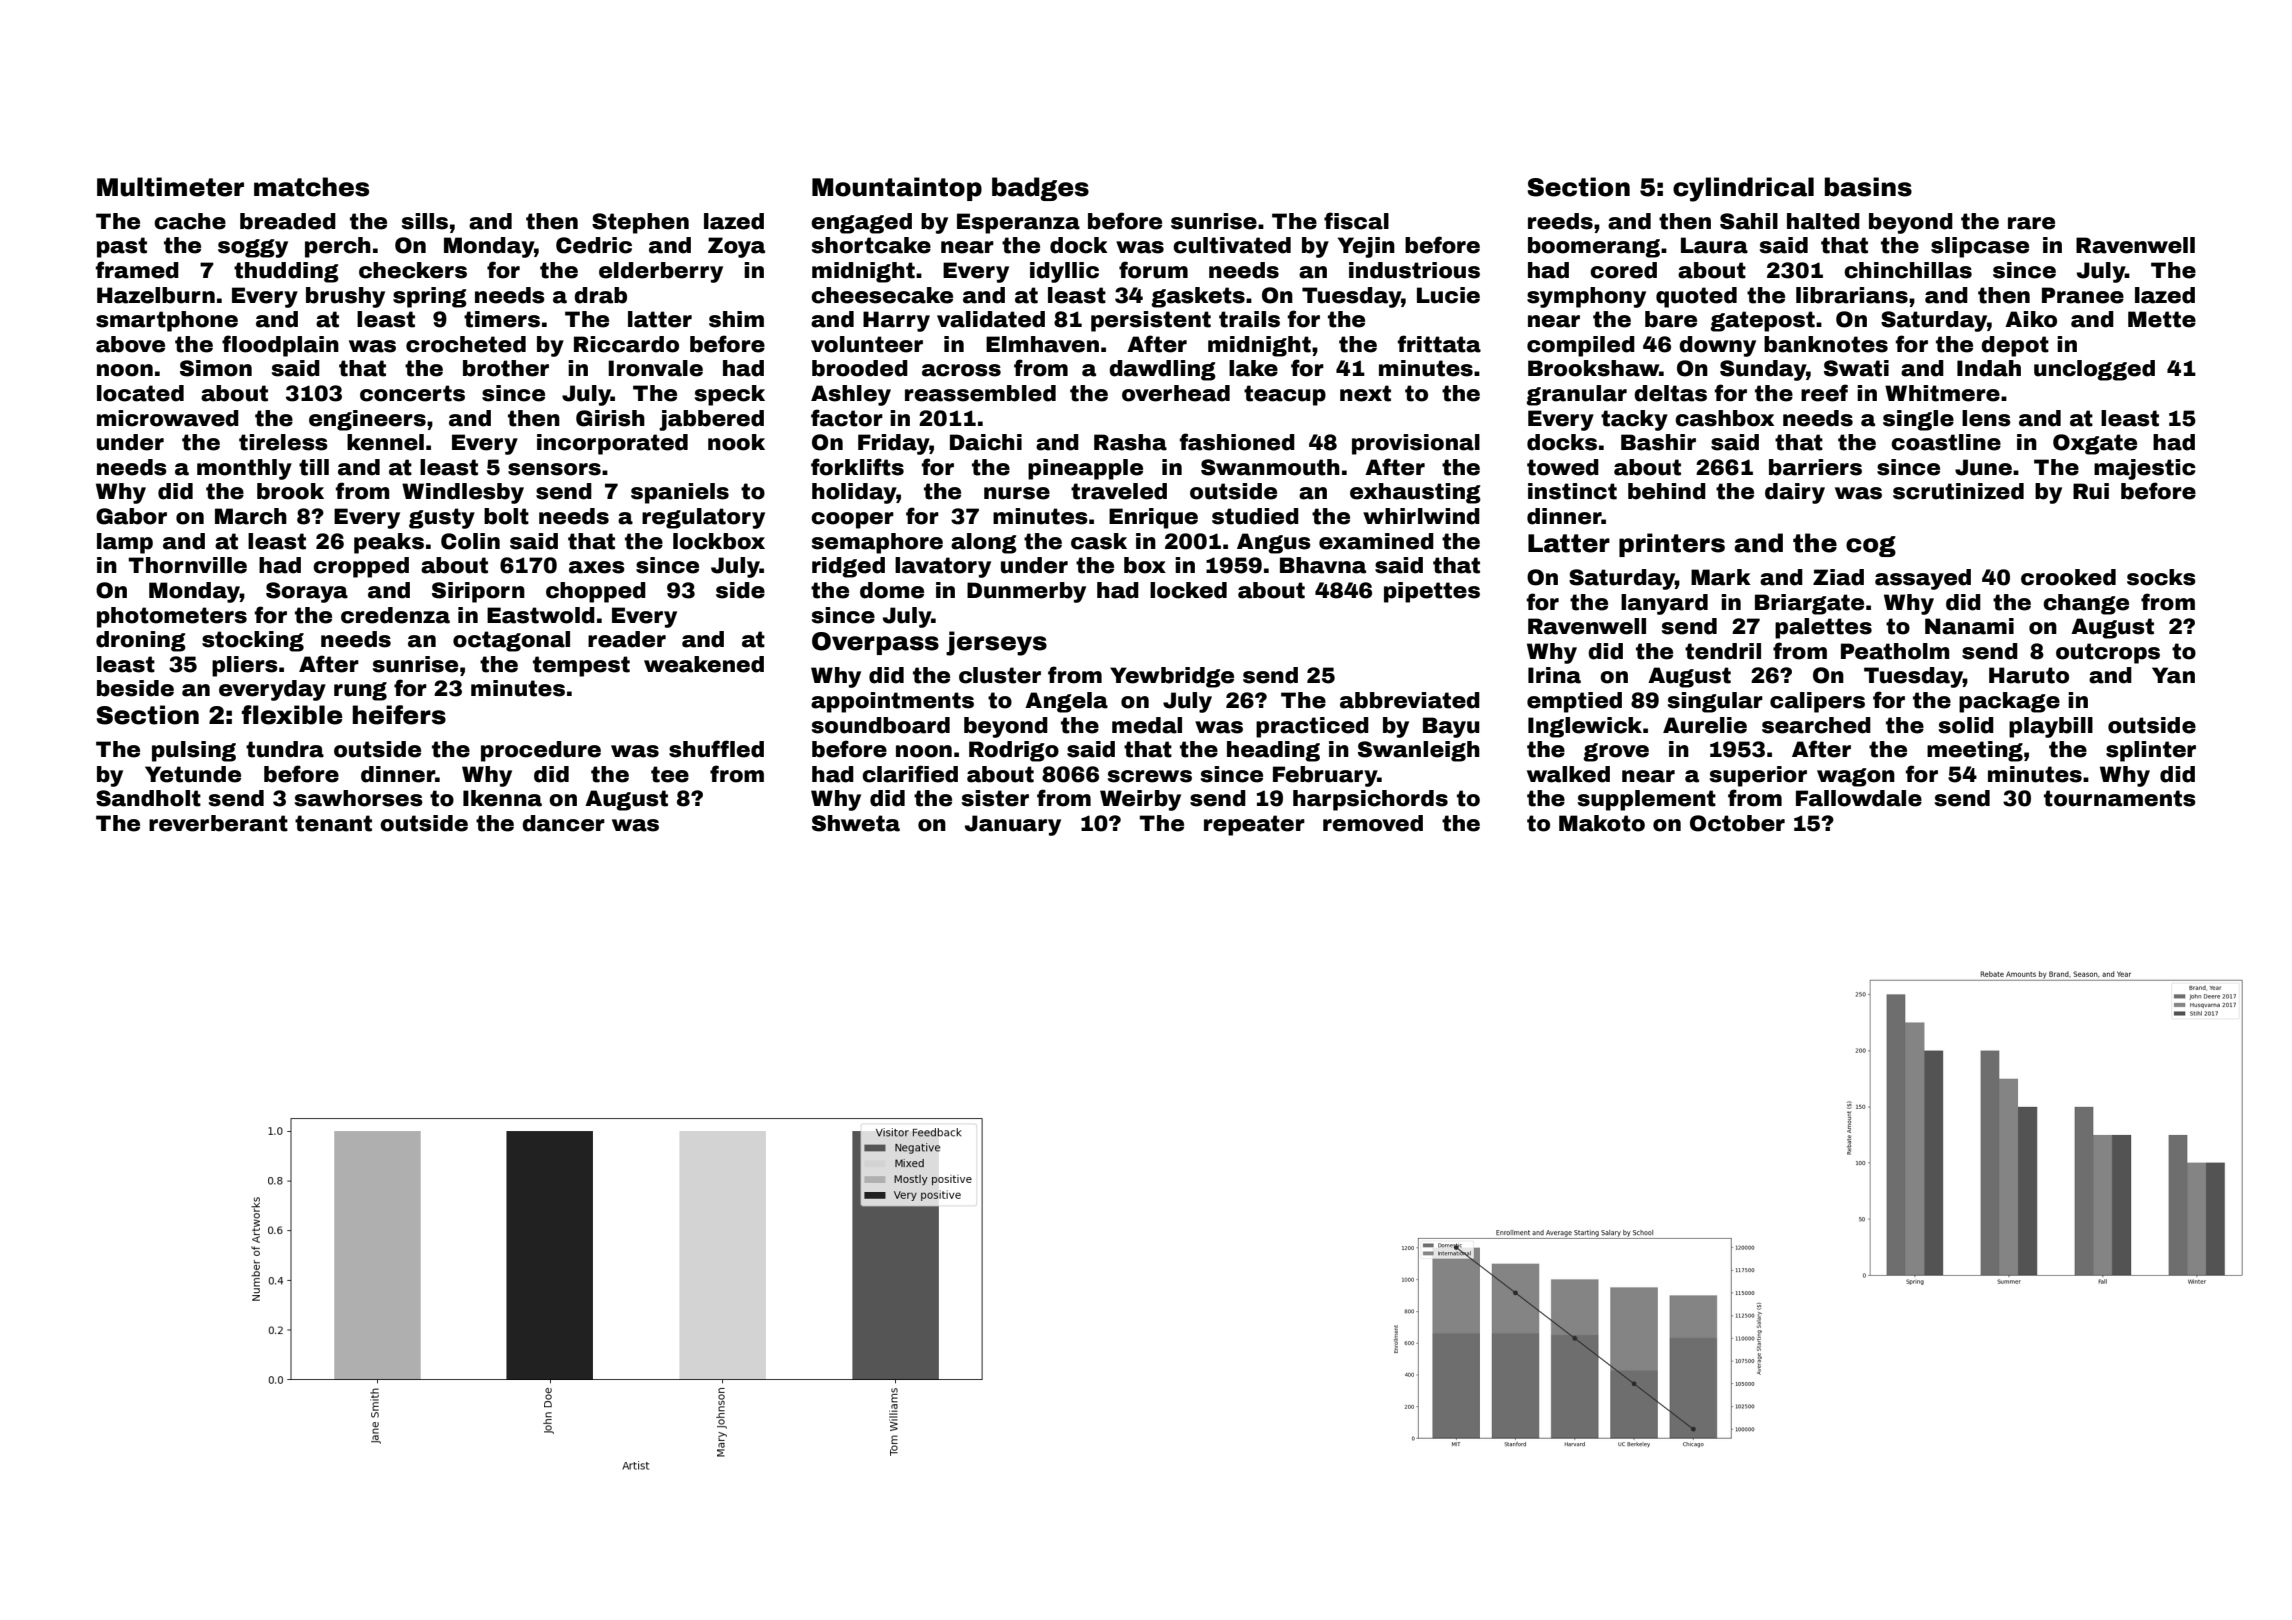 Image resolution: width=2292 pixels, height=1620 pixels. What do you see at coordinates (511, 641) in the screenshot?
I see `octagonal` at bounding box center [511, 641].
